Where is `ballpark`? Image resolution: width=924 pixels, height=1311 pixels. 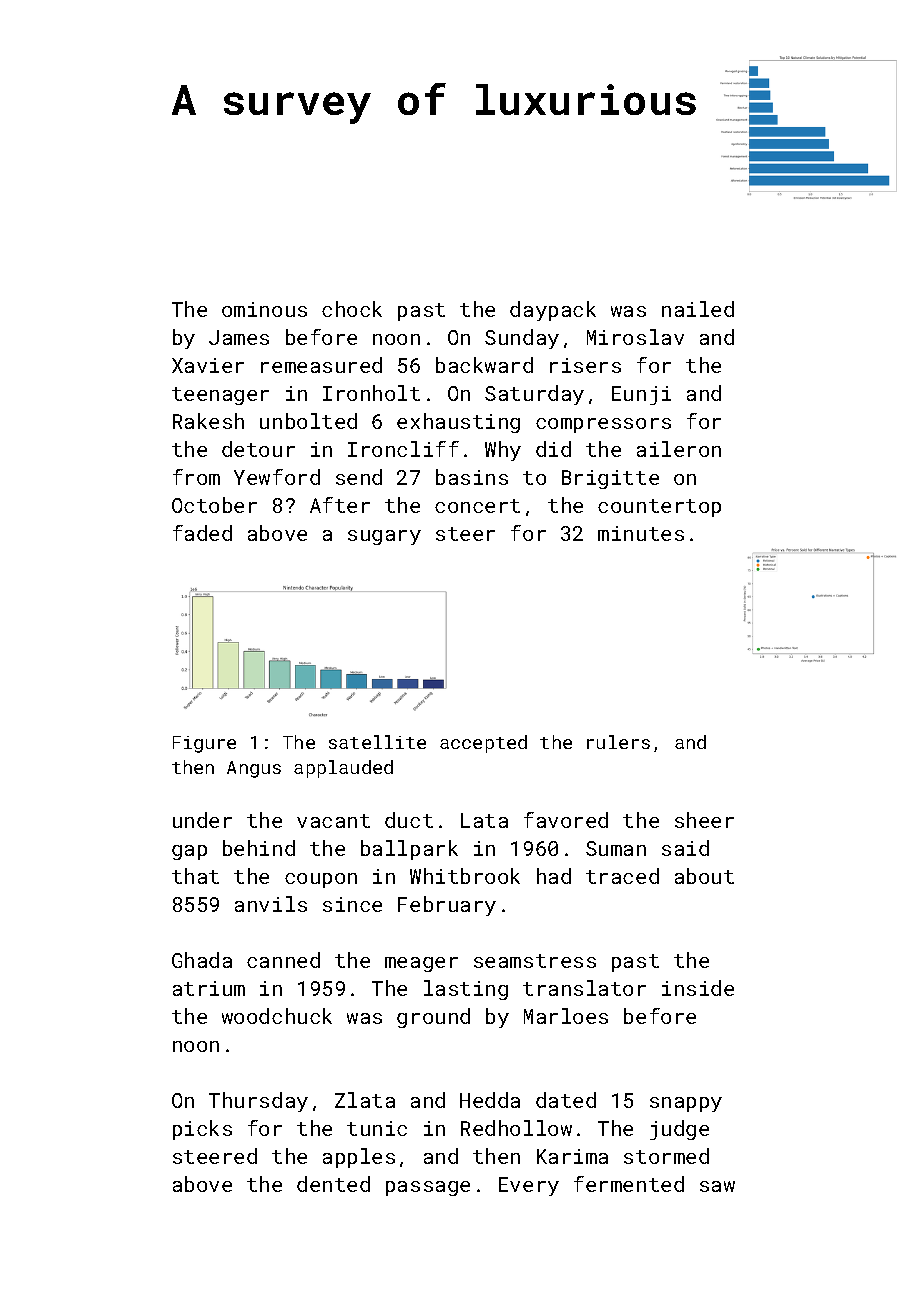
ballpark is located at coordinates (409, 850).
